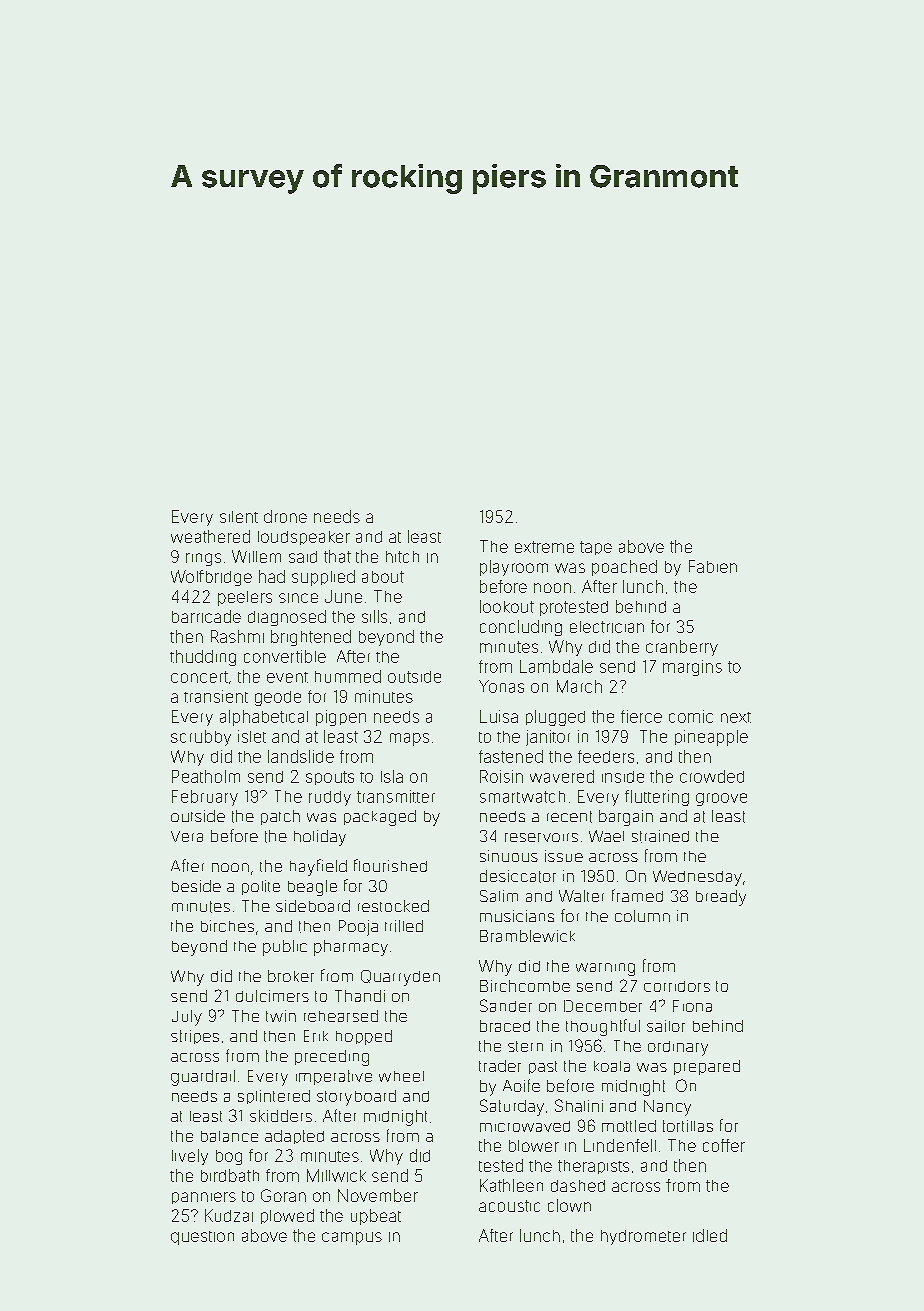 The height and width of the screenshot is (1311, 924). What do you see at coordinates (544, 547) in the screenshot?
I see `extreme` at bounding box center [544, 547].
